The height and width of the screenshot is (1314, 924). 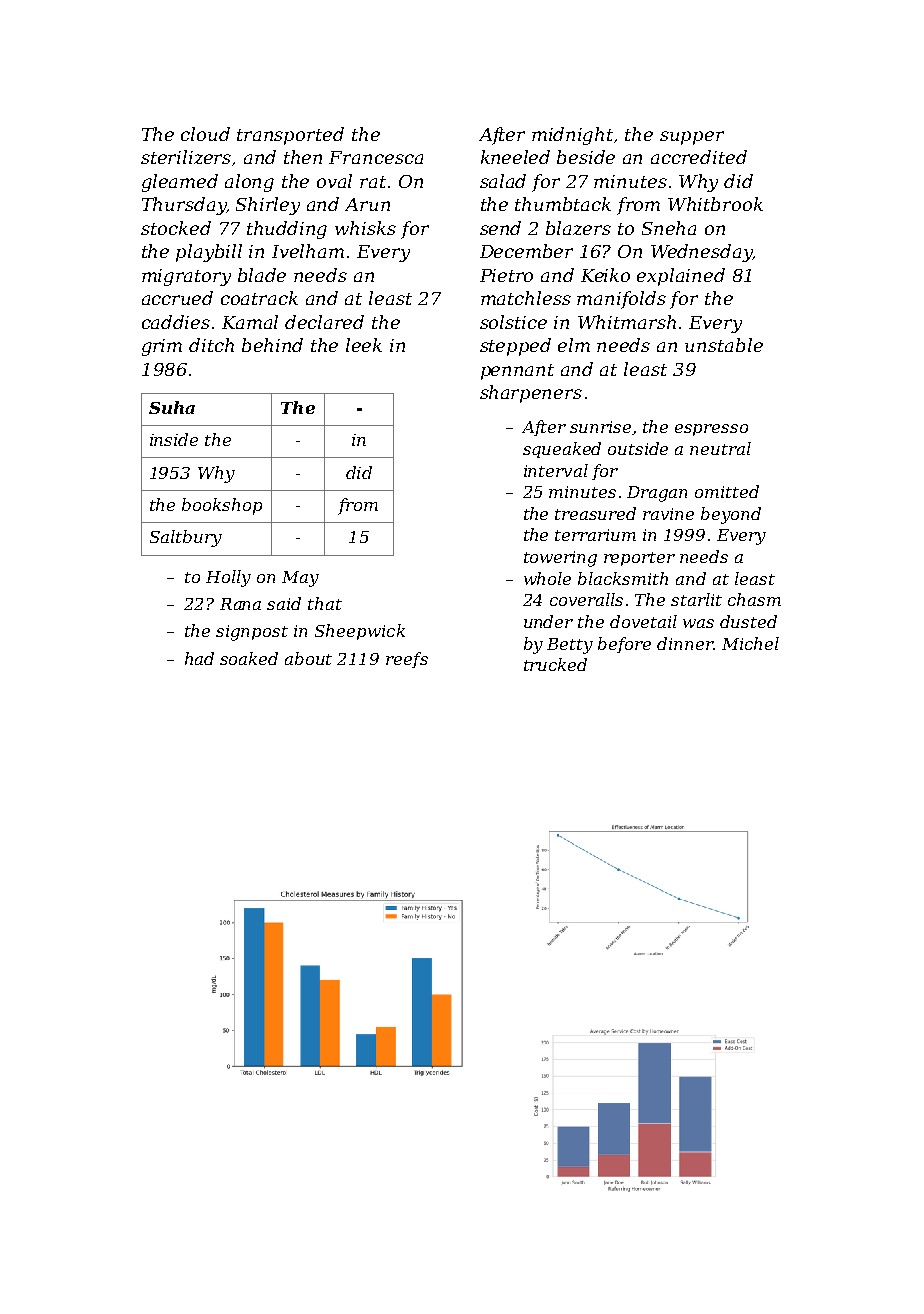 What do you see at coordinates (681, 277) in the screenshot?
I see `explained` at bounding box center [681, 277].
